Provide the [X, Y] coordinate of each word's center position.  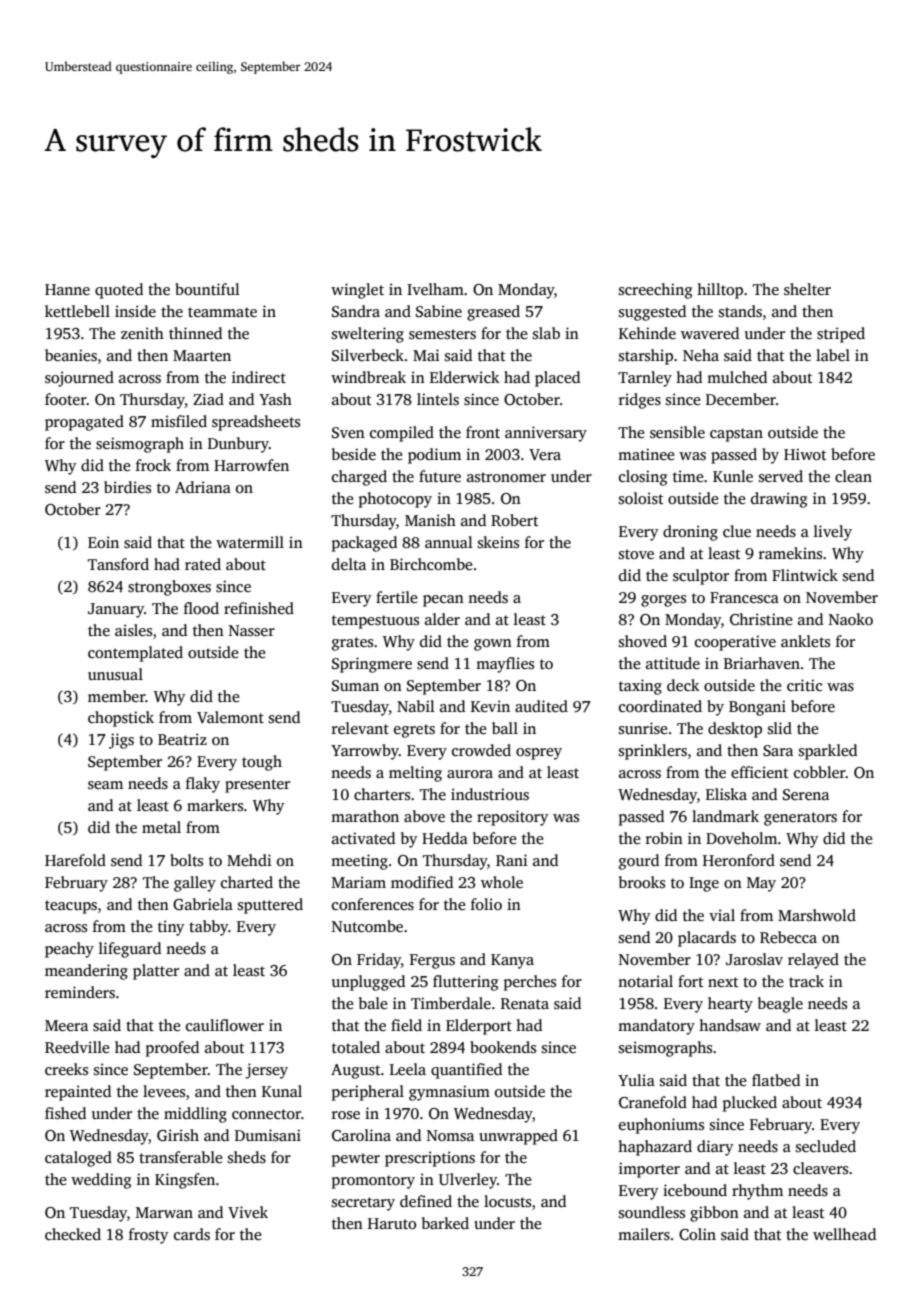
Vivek [248, 1212]
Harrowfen [251, 465]
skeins [498, 542]
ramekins [790, 553]
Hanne [67, 289]
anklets [805, 641]
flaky [203, 785]
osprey [539, 754]
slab [546, 333]
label [833, 355]
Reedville [77, 1047]
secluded [826, 1146]
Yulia [636, 1080]
